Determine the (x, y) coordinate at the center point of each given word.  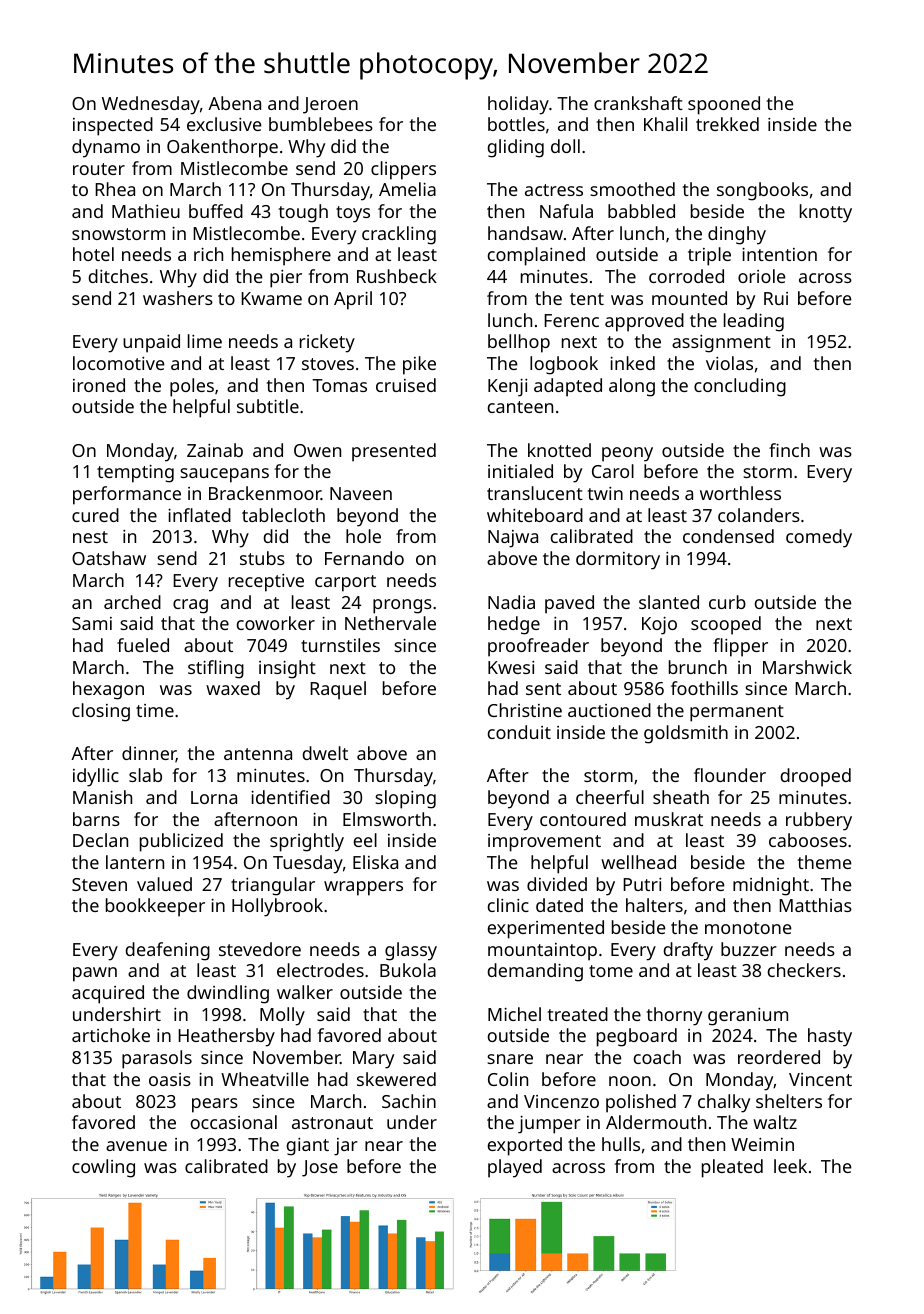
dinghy (737, 235)
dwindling (228, 994)
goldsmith (686, 734)
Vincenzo (561, 1101)
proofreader (538, 647)
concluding (740, 387)
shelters (789, 1101)
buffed (216, 211)
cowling (103, 1168)
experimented (546, 929)
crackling (399, 235)
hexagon (108, 690)
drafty (688, 951)
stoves (328, 364)
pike (419, 365)
